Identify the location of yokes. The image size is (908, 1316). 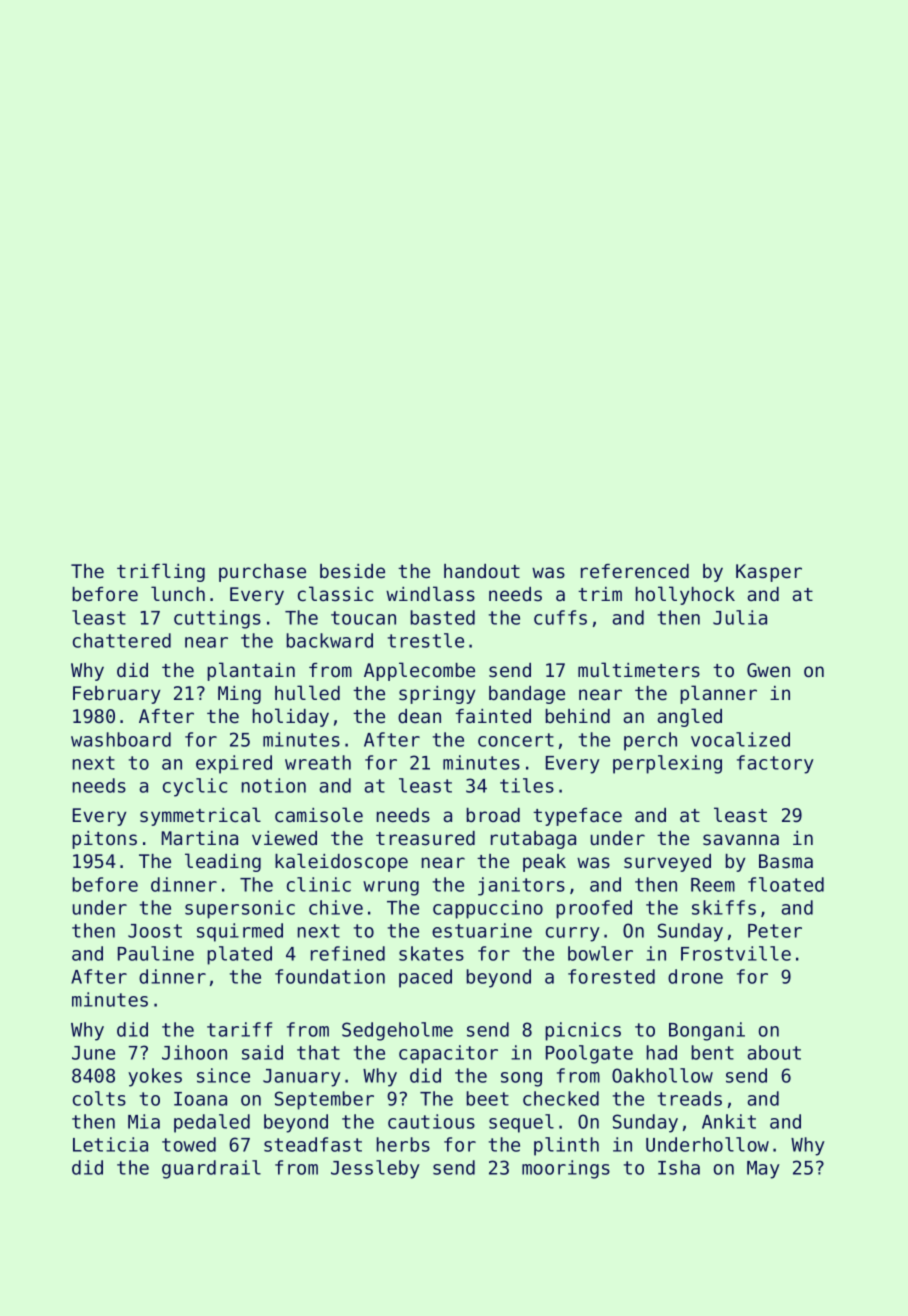
(155, 1077).
